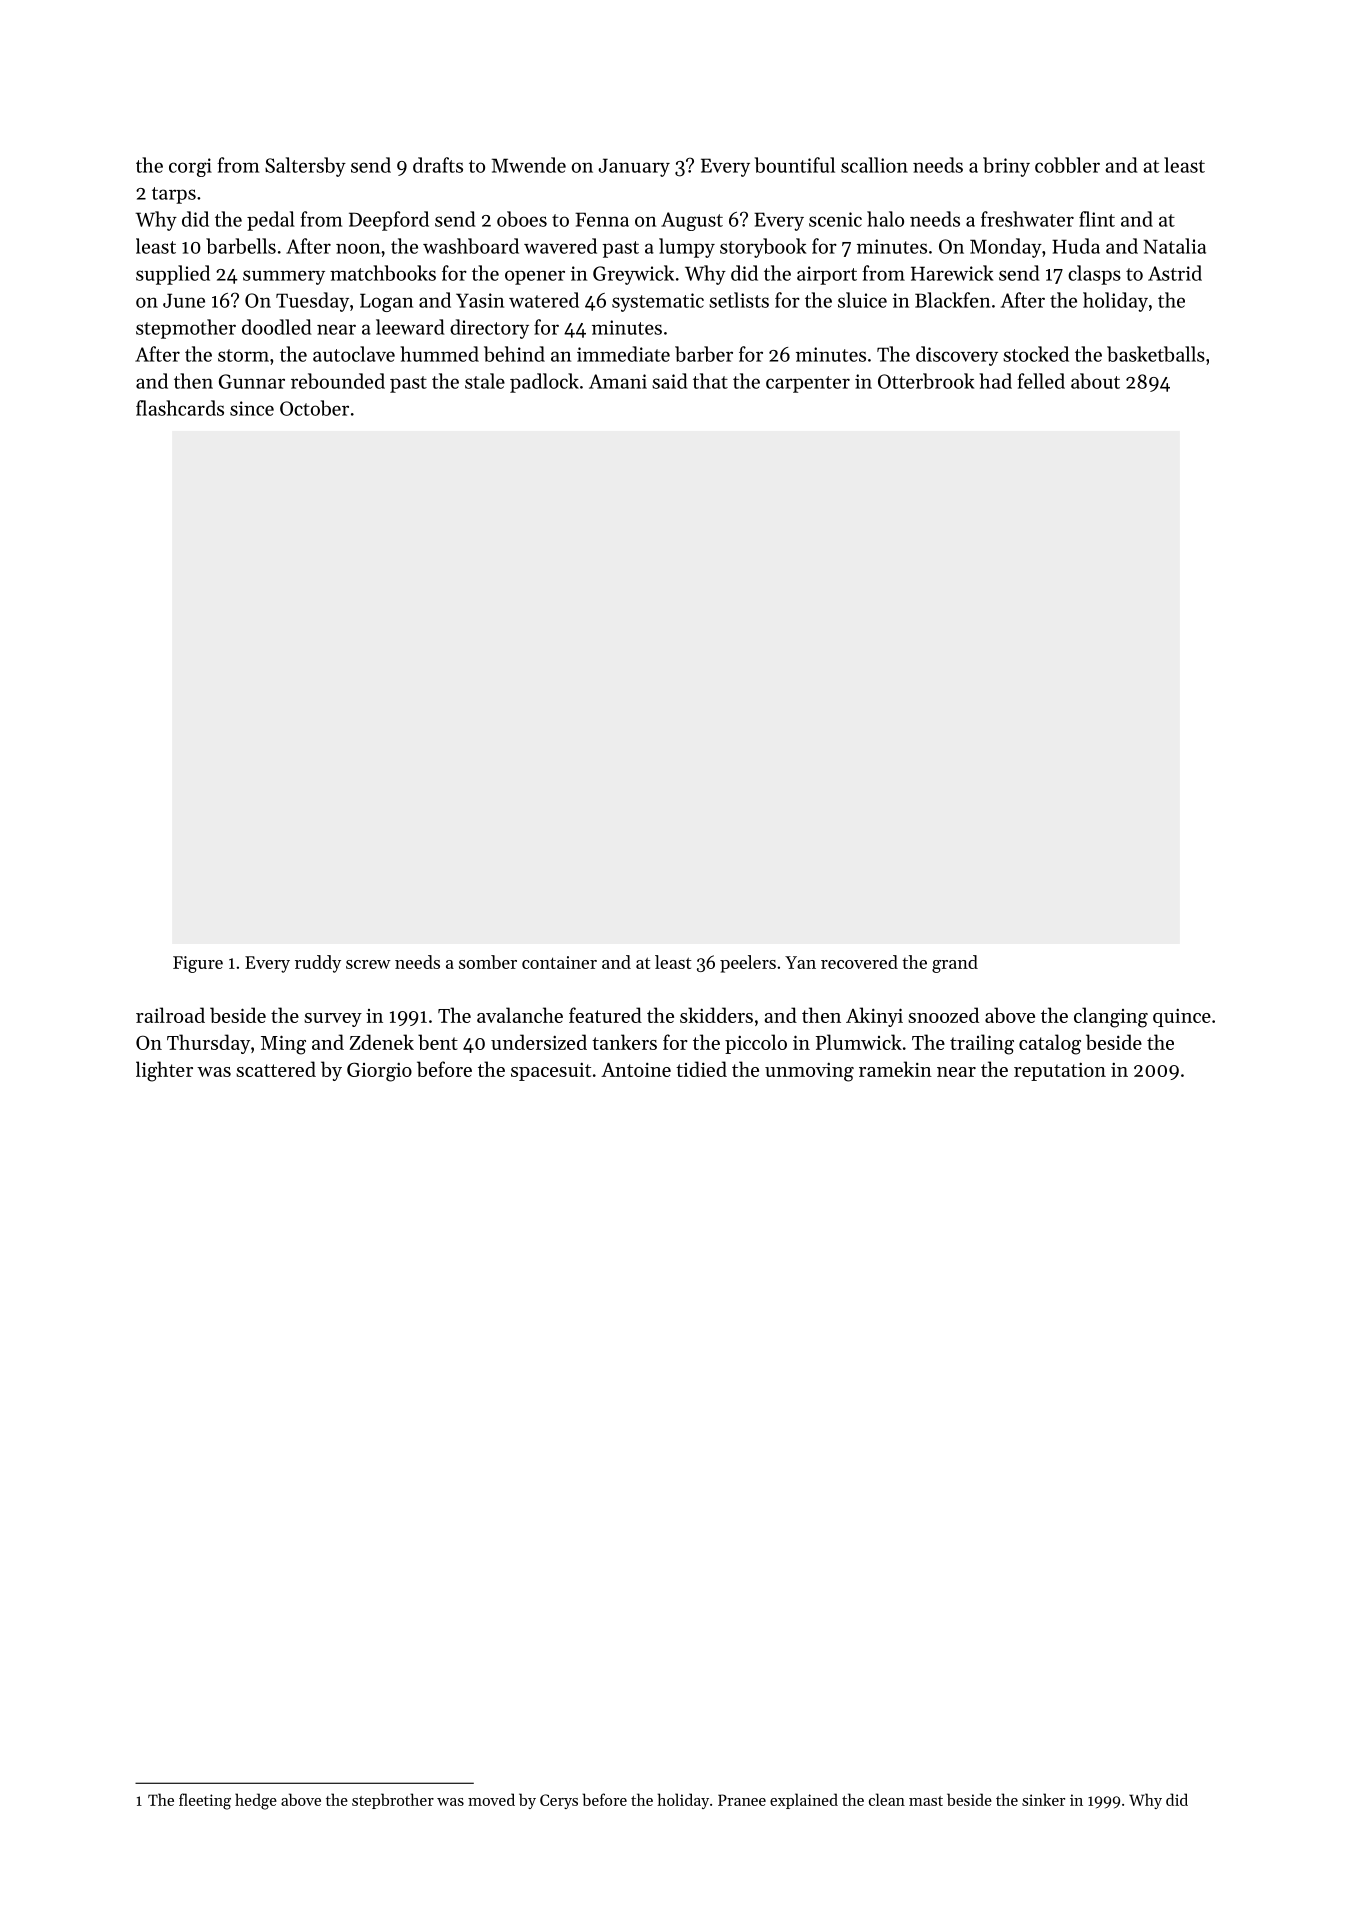  Describe the element at coordinates (284, 277) in the image. I see `summery` at that location.
